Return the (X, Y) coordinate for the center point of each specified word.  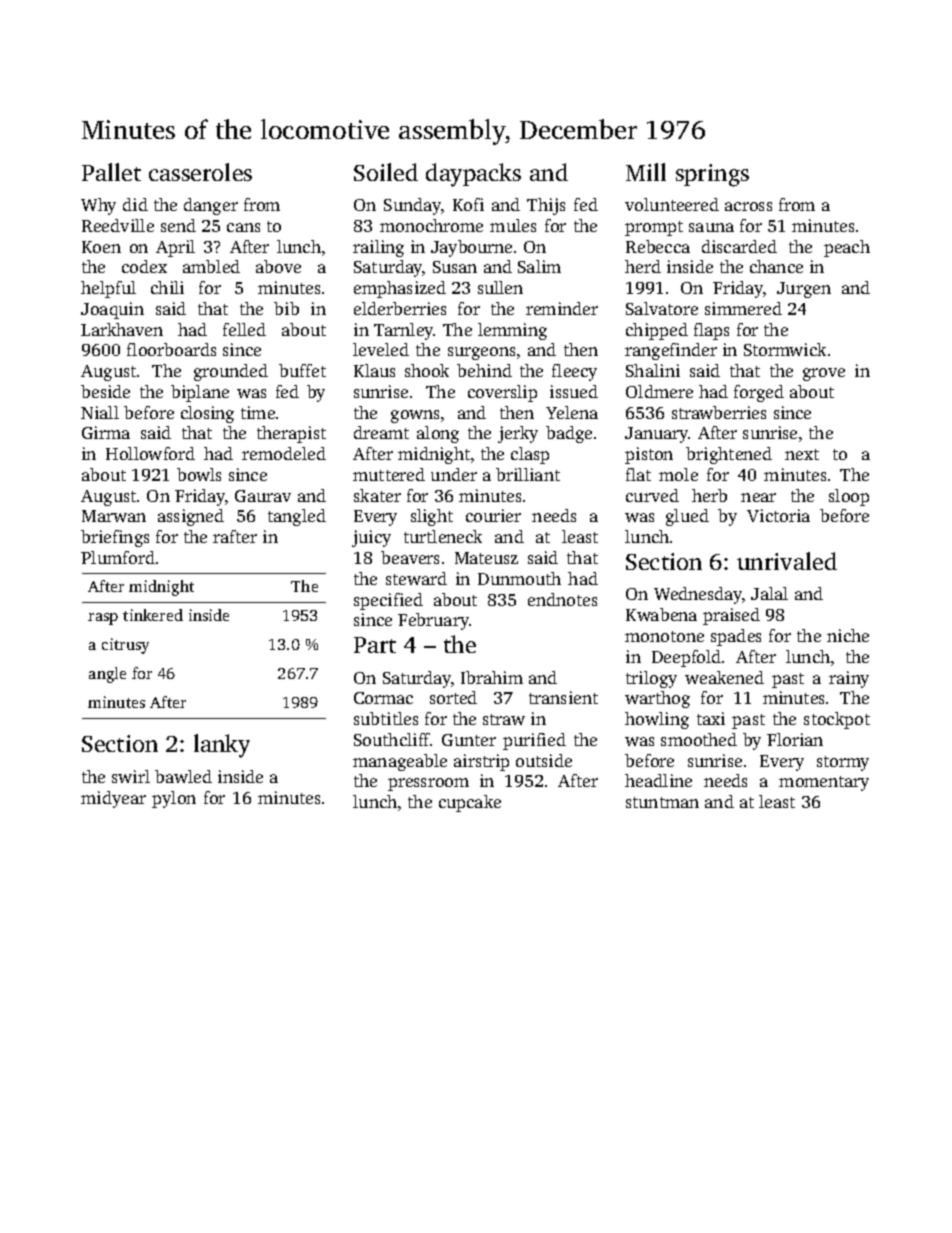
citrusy (125, 646)
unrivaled (787, 561)
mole (678, 474)
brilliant (528, 474)
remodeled (284, 453)
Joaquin (112, 310)
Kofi (468, 204)
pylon (174, 799)
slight (432, 517)
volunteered (672, 204)
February (433, 621)
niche (848, 635)
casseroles (200, 172)
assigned (191, 517)
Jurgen (804, 290)
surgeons (481, 353)
